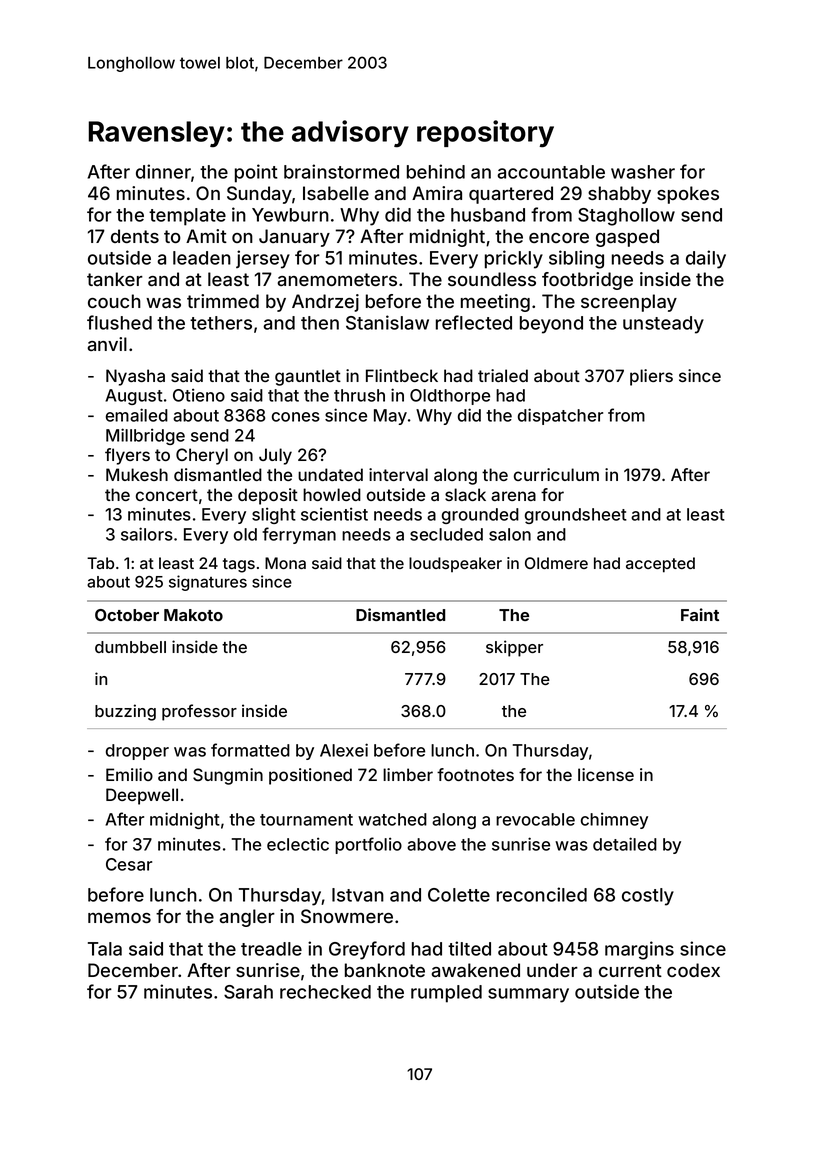 The image size is (814, 1155). What do you see at coordinates (385, 970) in the document?
I see `banknote` at bounding box center [385, 970].
